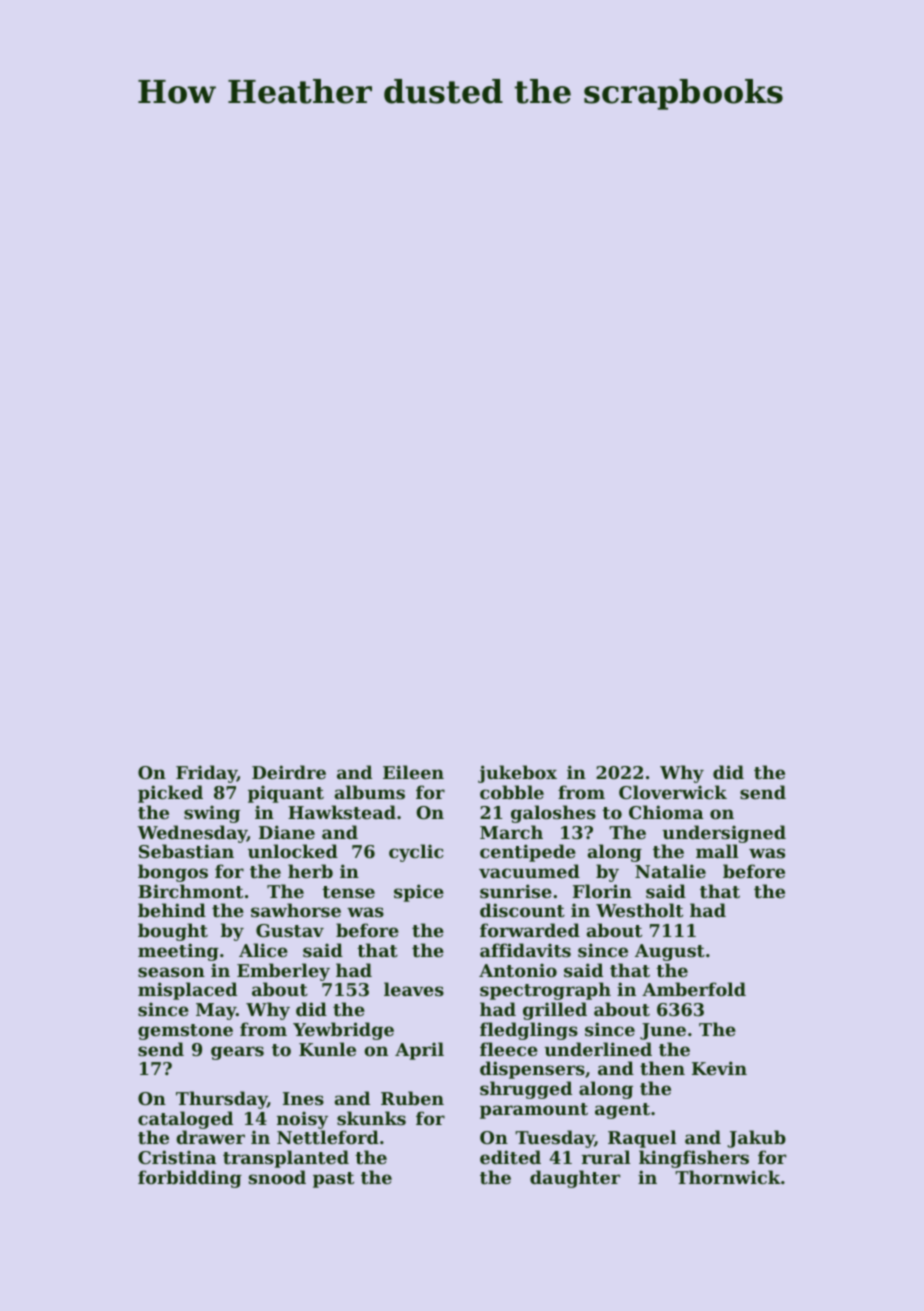 The height and width of the document is (1311, 924). What do you see at coordinates (342, 812) in the document?
I see `Hawkstead` at bounding box center [342, 812].
